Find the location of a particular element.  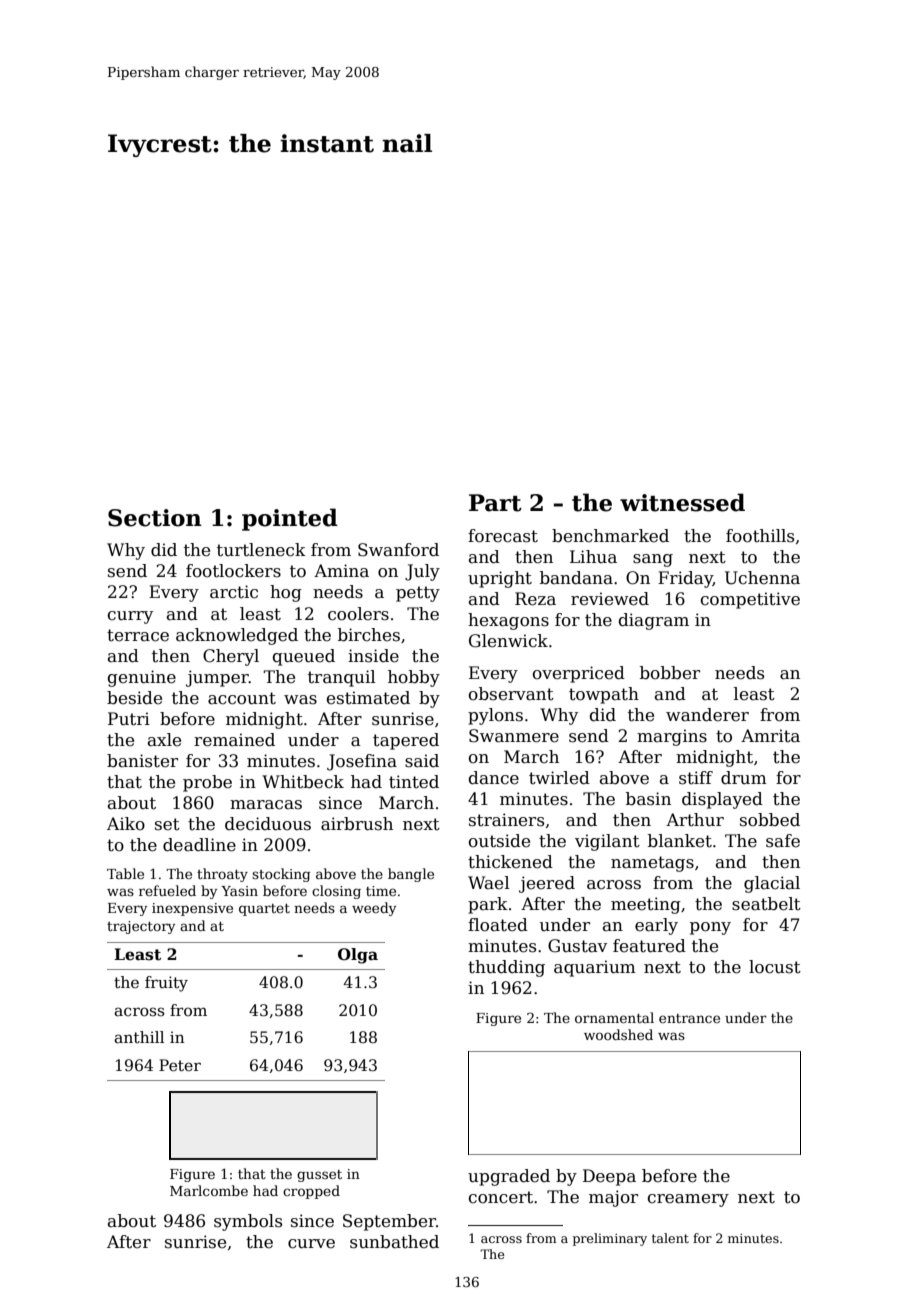

woodshed is located at coordinates (618, 1034).
